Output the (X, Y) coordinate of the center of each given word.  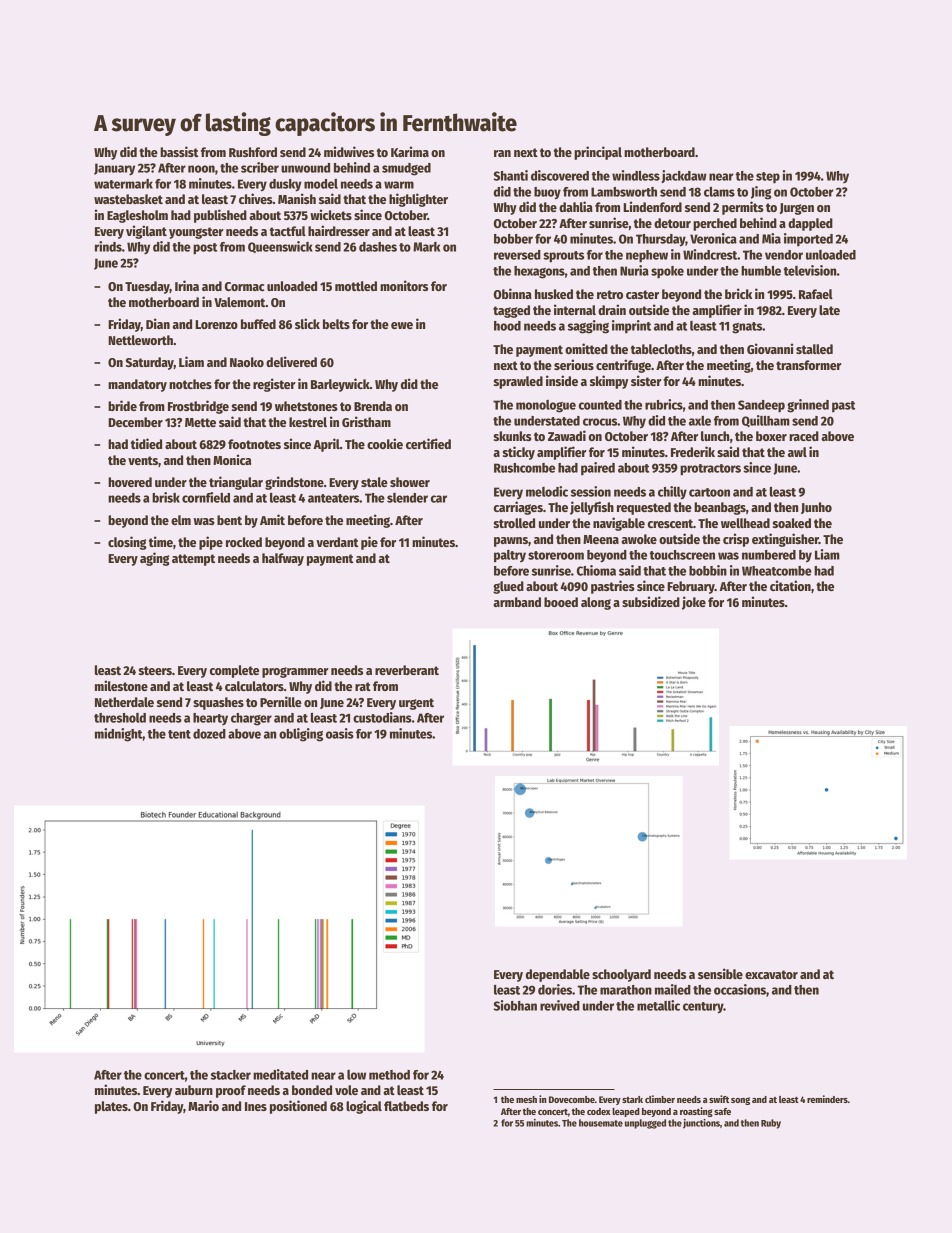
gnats (747, 328)
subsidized (651, 601)
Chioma (596, 570)
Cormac (245, 286)
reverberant (407, 670)
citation (790, 585)
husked (554, 294)
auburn (194, 1090)
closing (127, 543)
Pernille (281, 701)
